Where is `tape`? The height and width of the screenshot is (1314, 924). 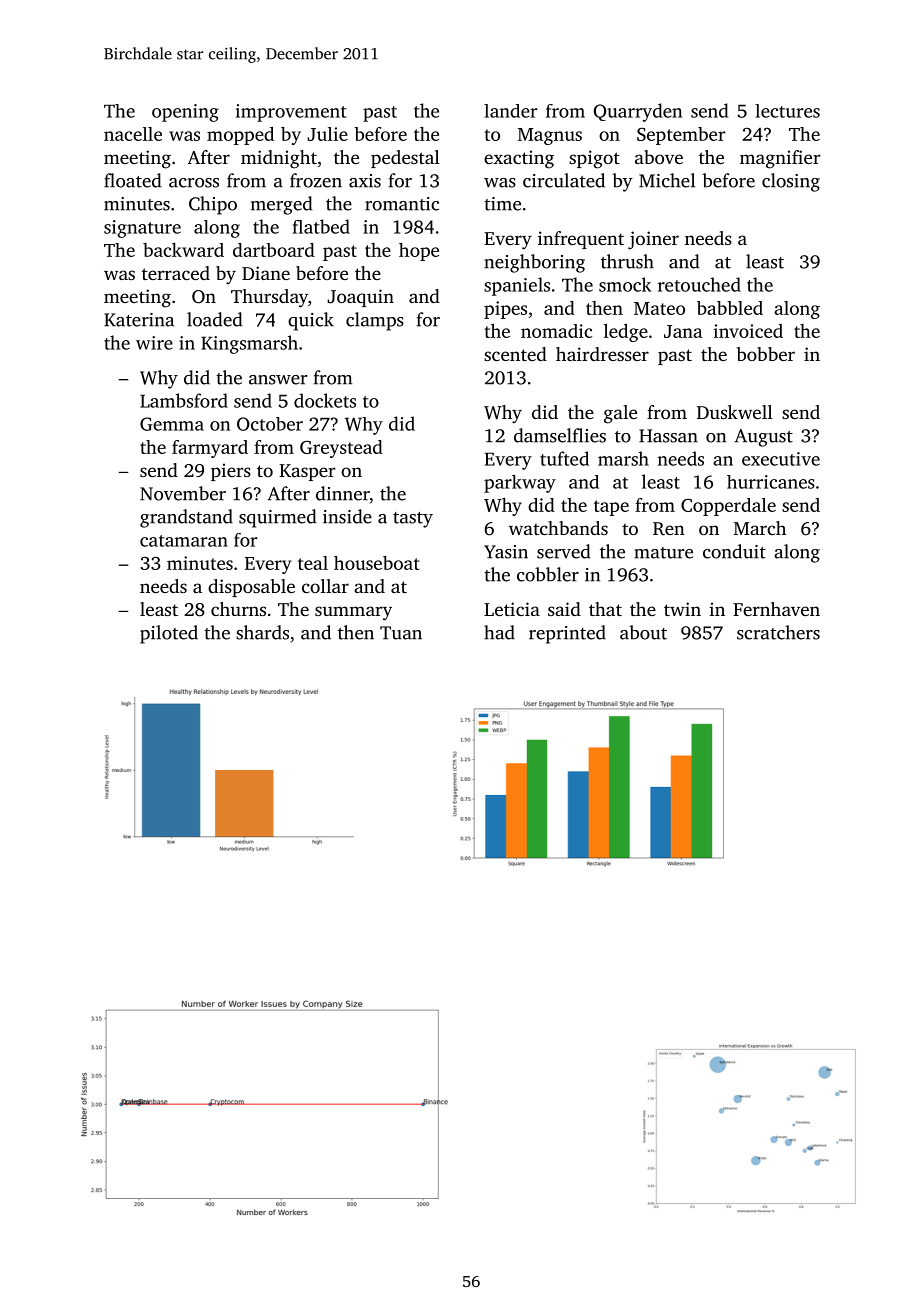 tape is located at coordinates (611, 508).
